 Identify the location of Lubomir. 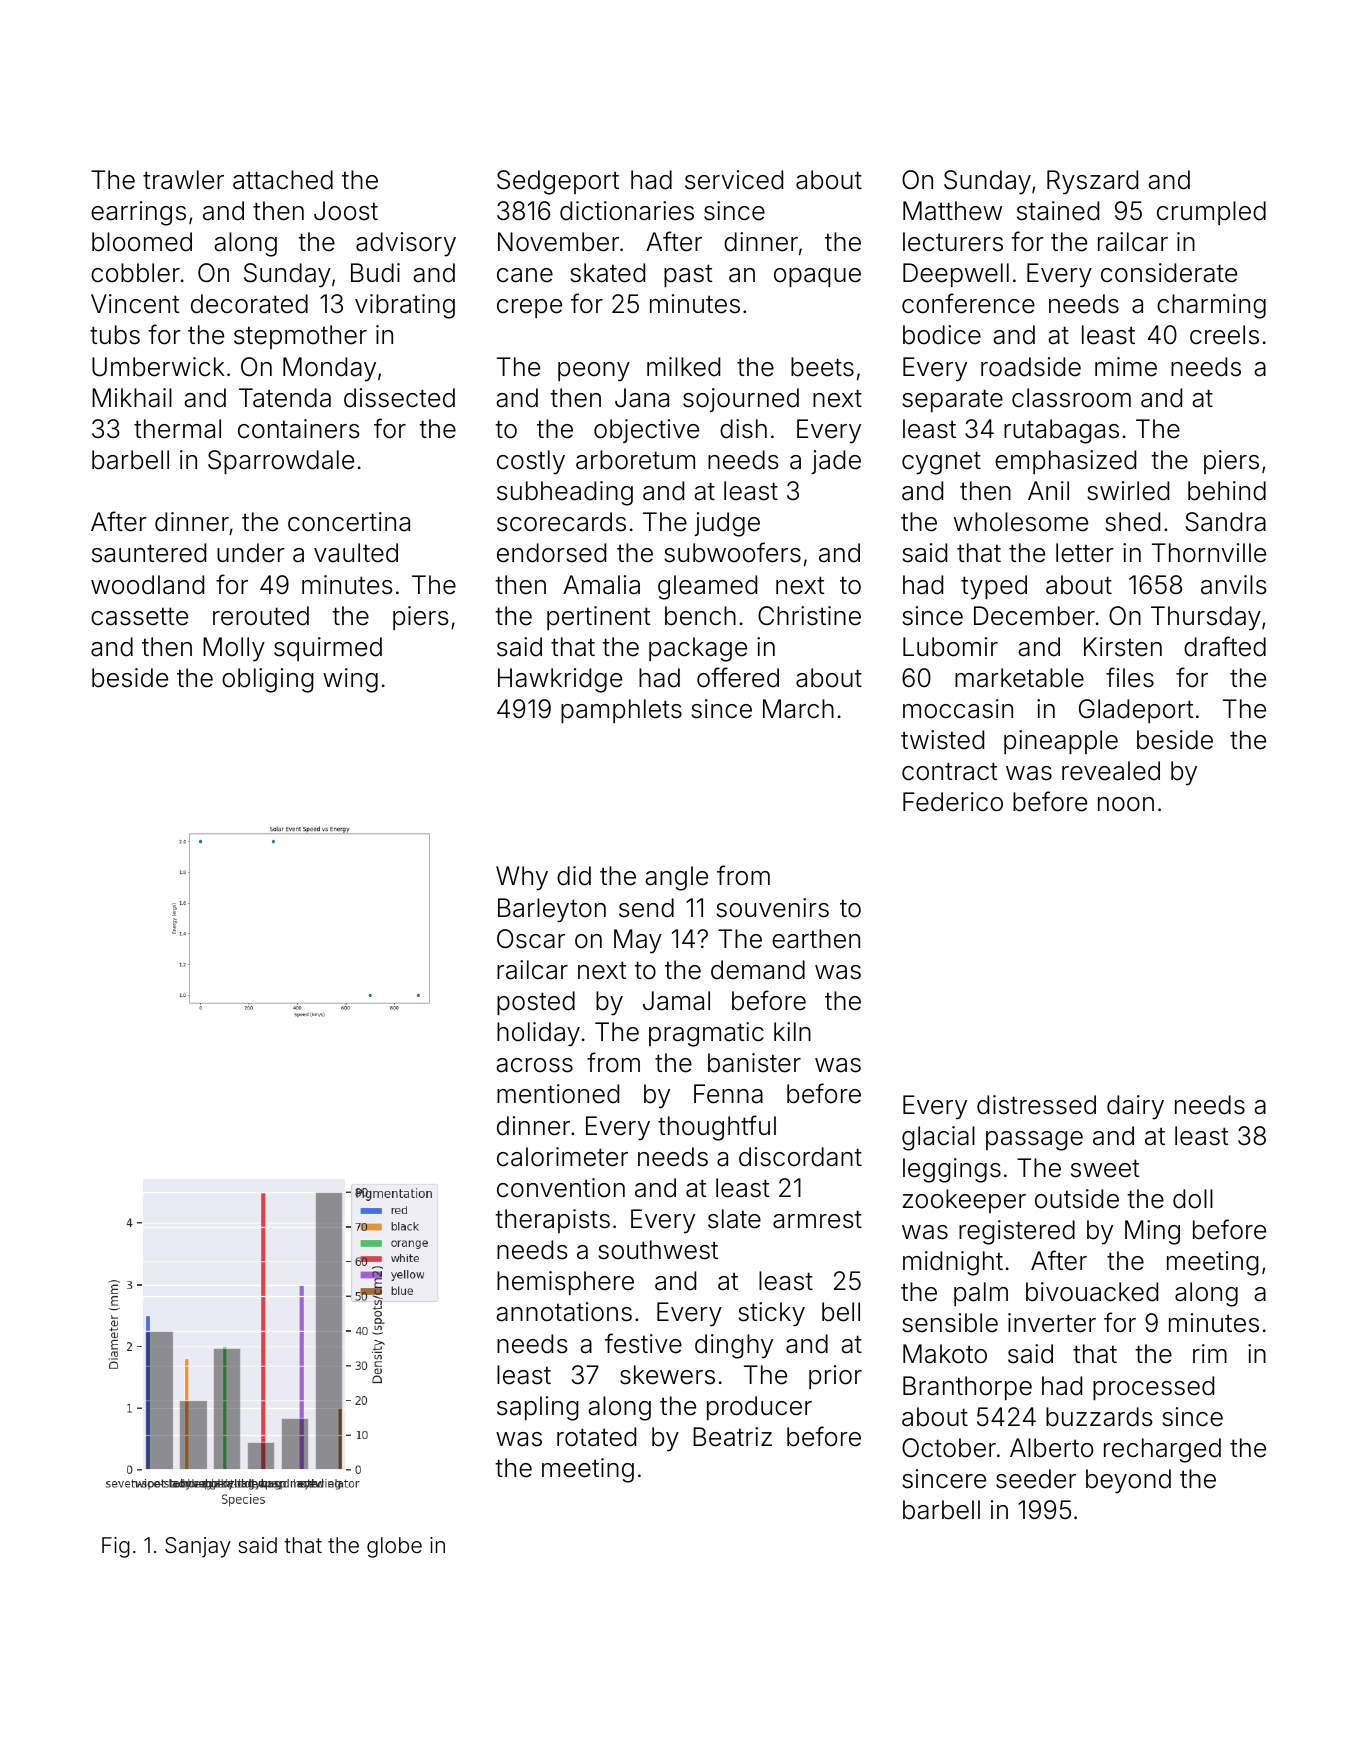
(950, 647).
